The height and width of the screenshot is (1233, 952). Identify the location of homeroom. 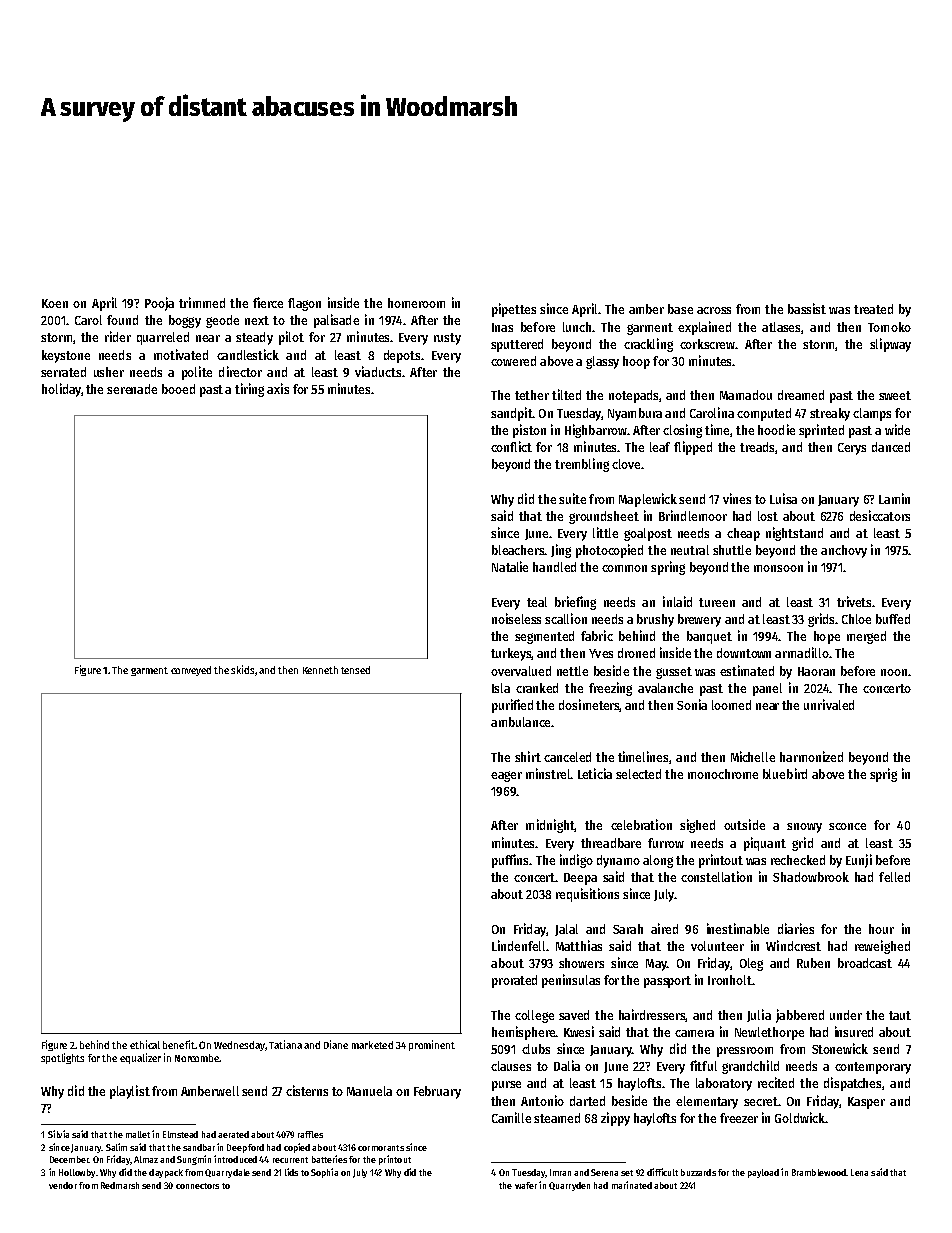
(416, 303).
